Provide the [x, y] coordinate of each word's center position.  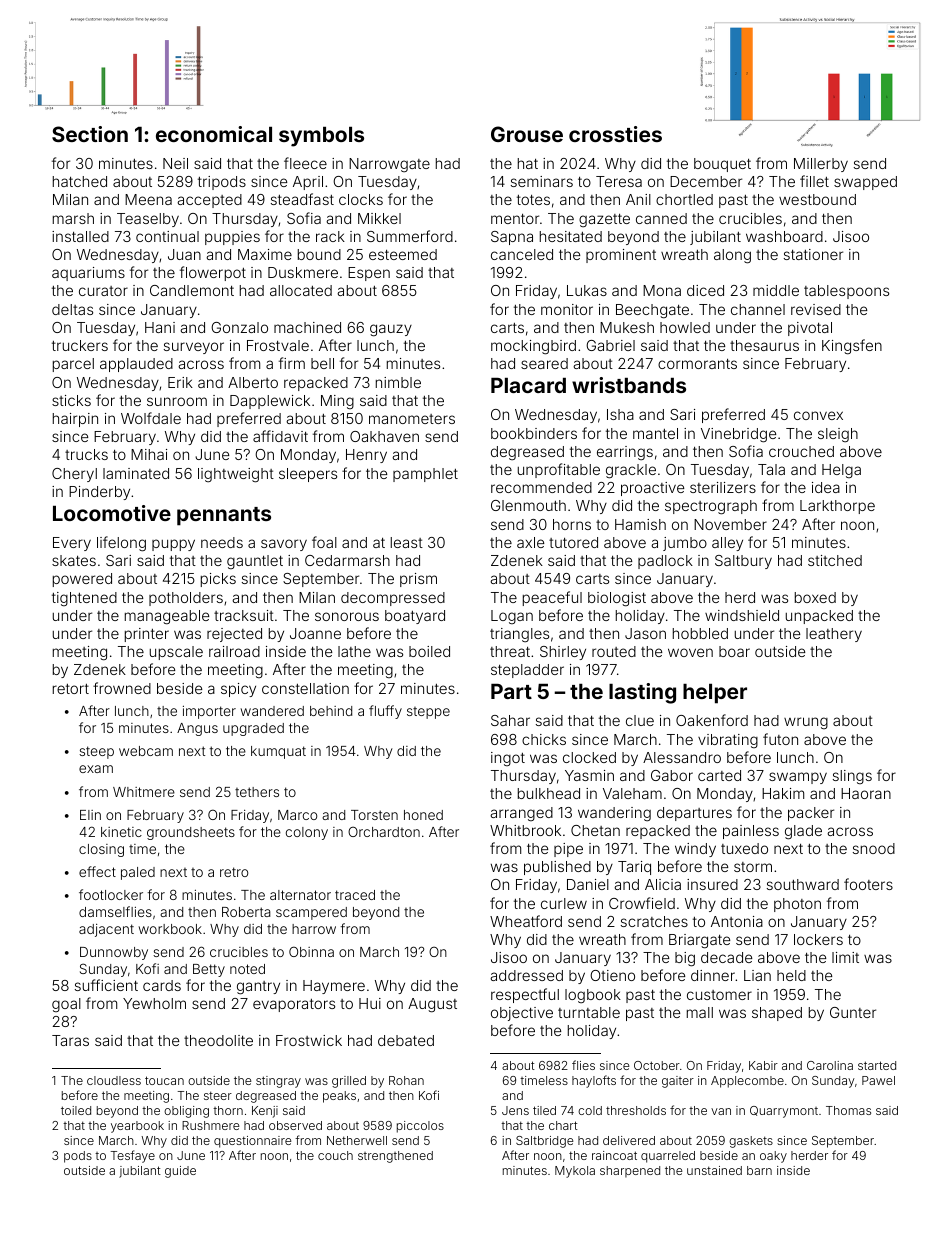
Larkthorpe [837, 507]
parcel [73, 365]
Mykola [575, 1172]
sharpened [630, 1172]
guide [180, 1172]
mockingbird [533, 347]
